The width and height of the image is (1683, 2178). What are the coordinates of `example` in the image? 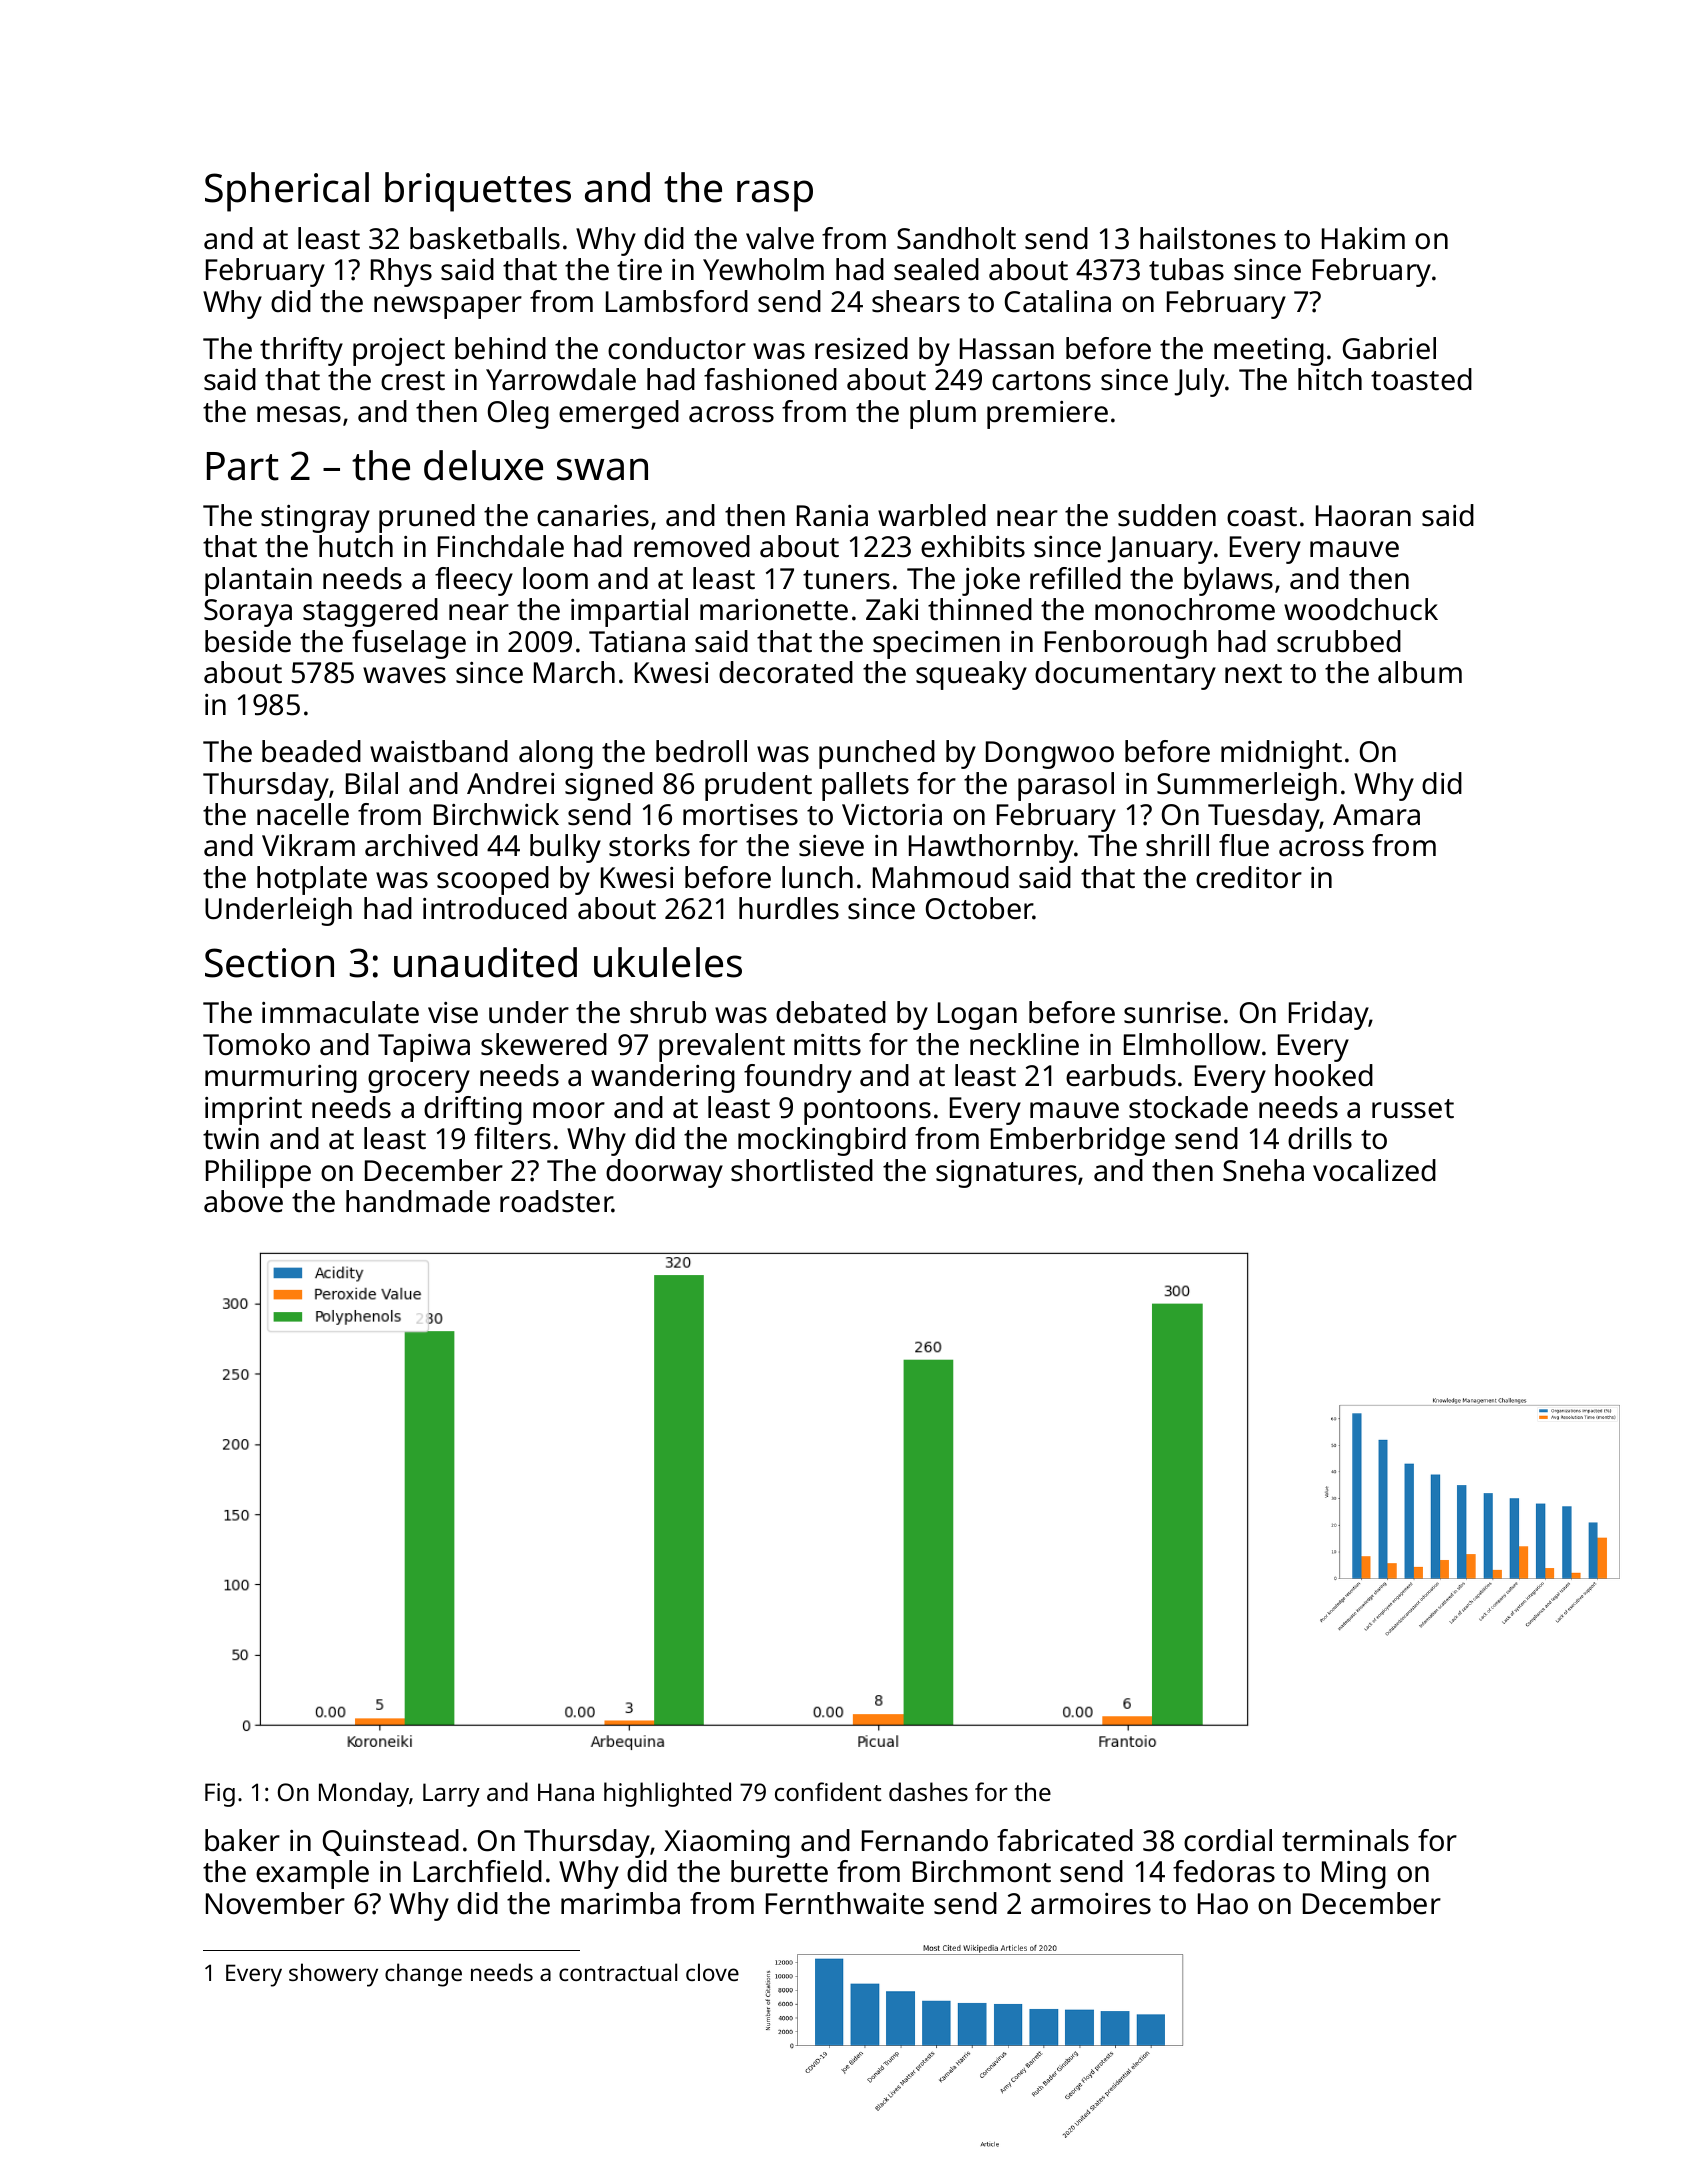 It's located at (312, 1874).
